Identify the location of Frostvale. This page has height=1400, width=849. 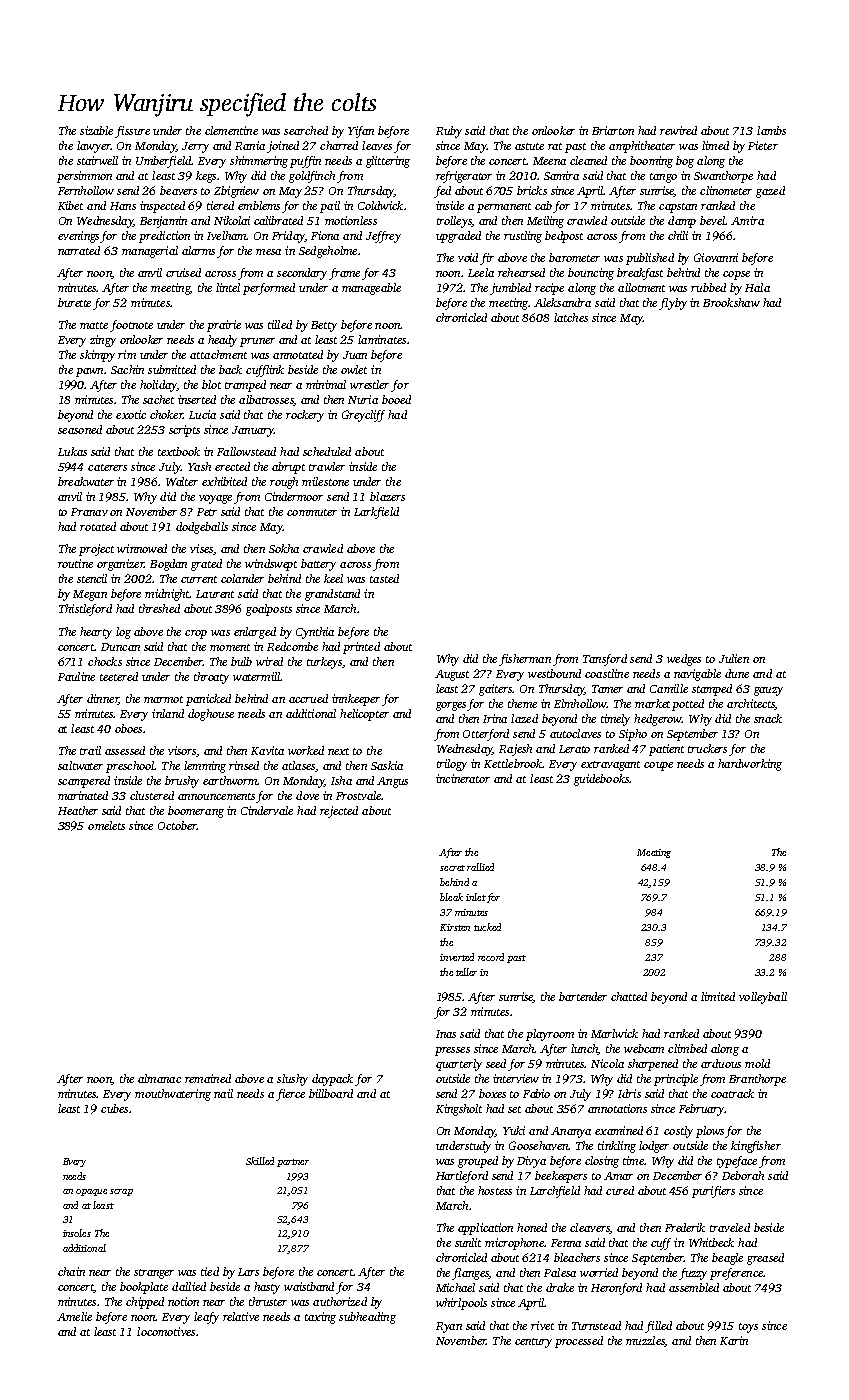
(358, 795).
